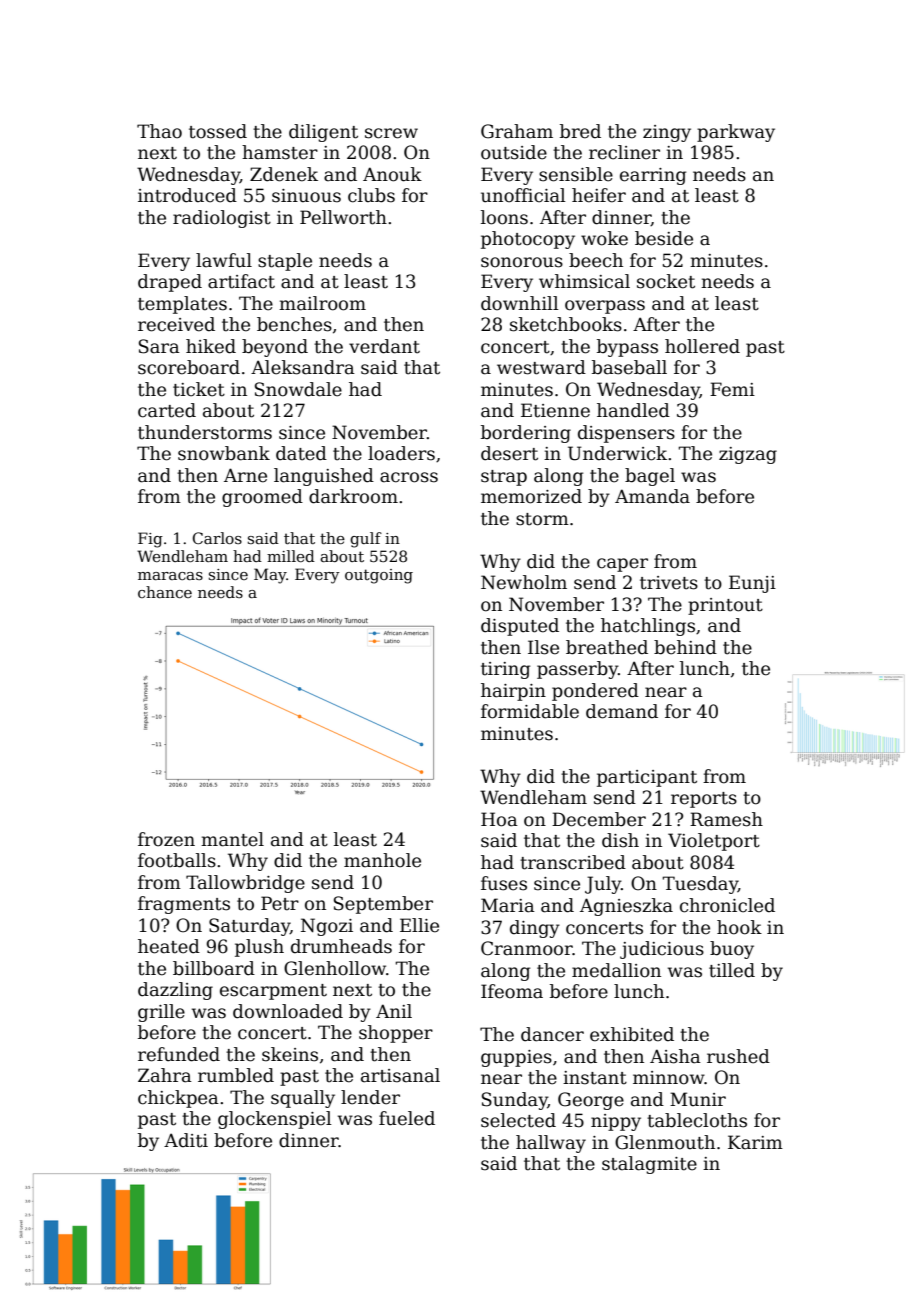  Describe the element at coordinates (736, 133) in the image. I see `parkway` at that location.
